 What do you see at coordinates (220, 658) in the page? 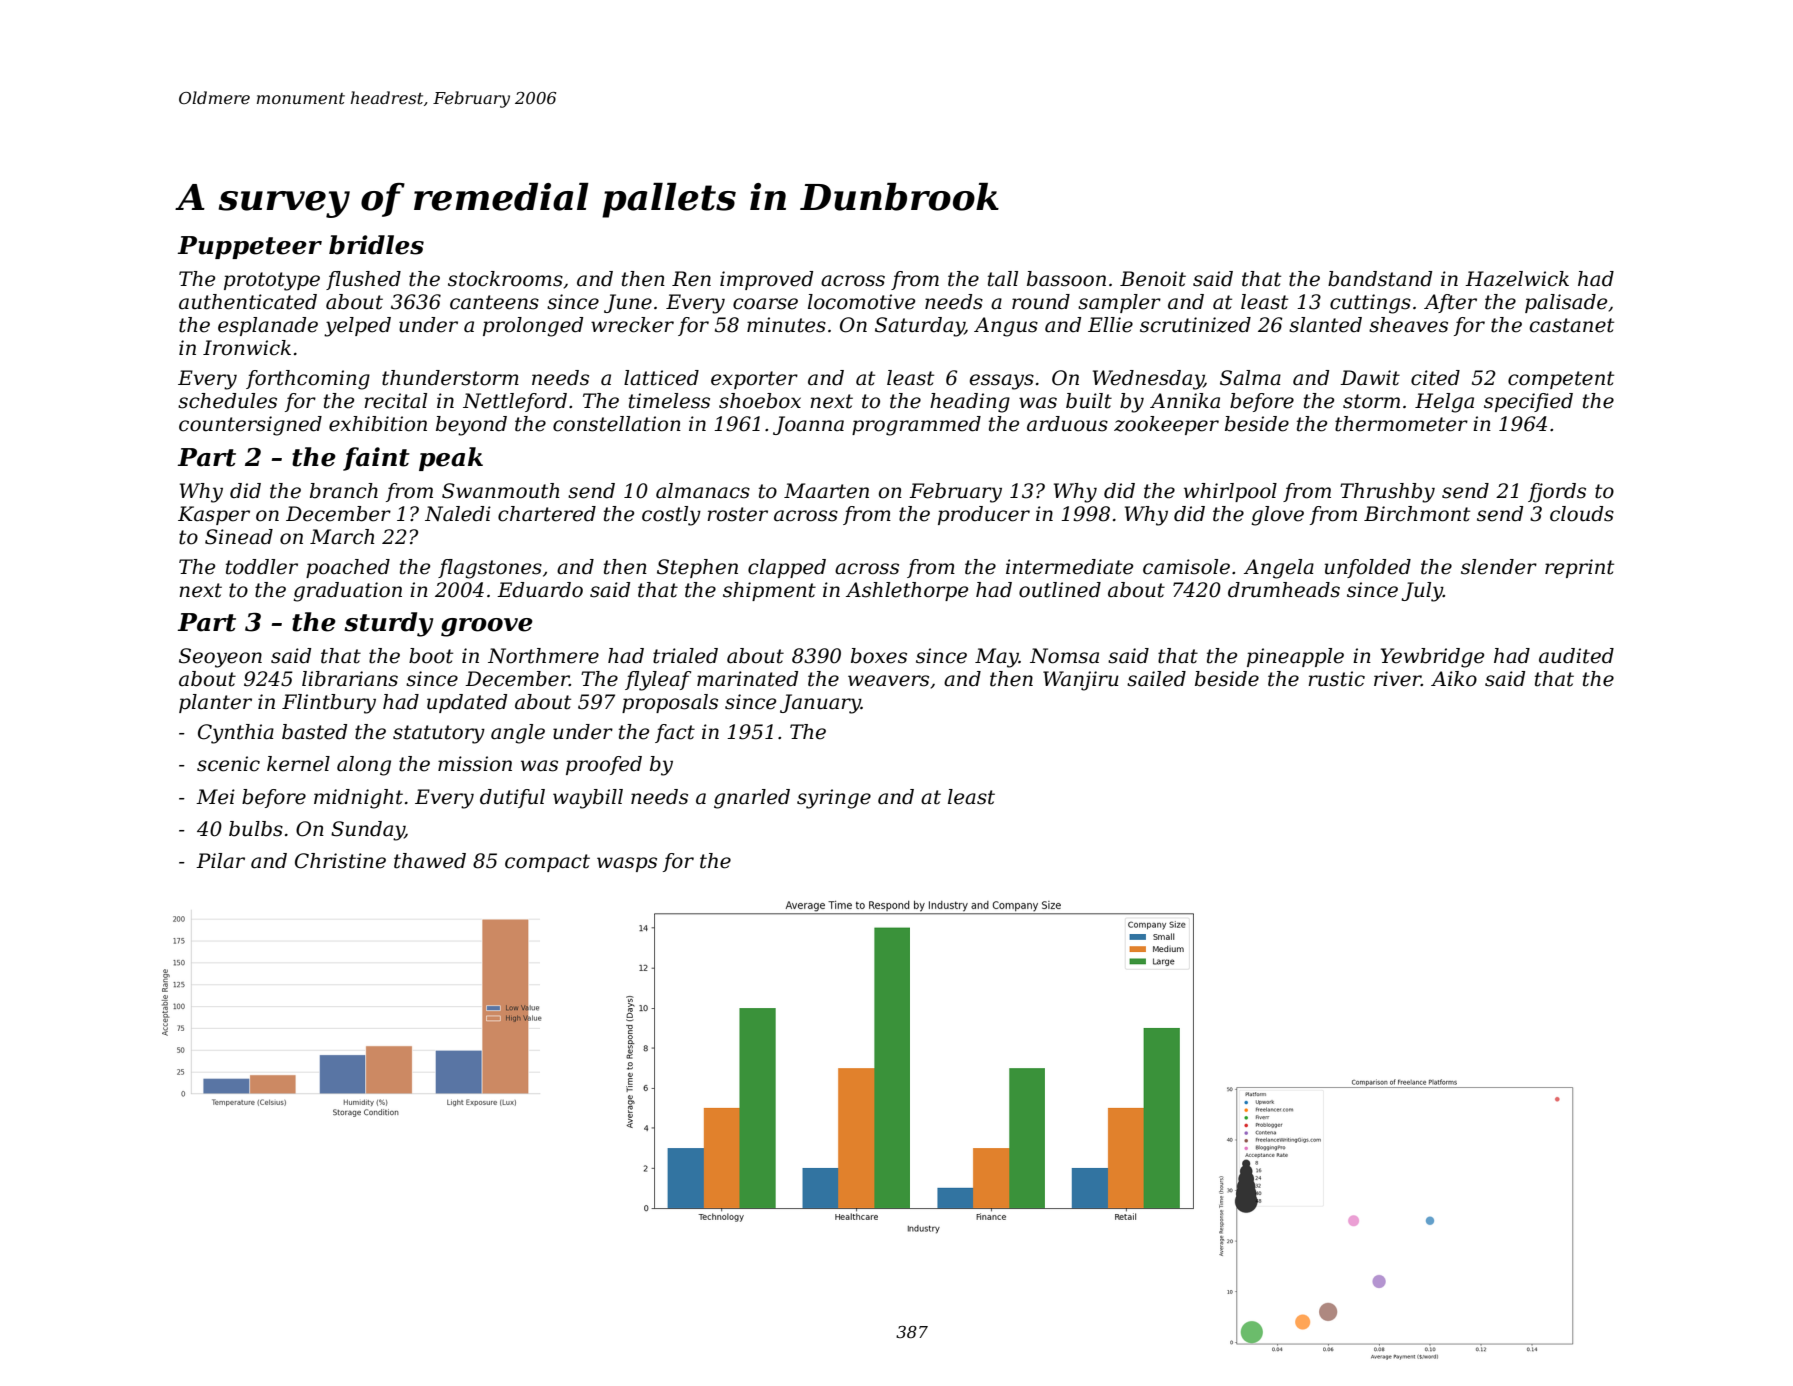
I see `Seoyeon` at bounding box center [220, 658].
